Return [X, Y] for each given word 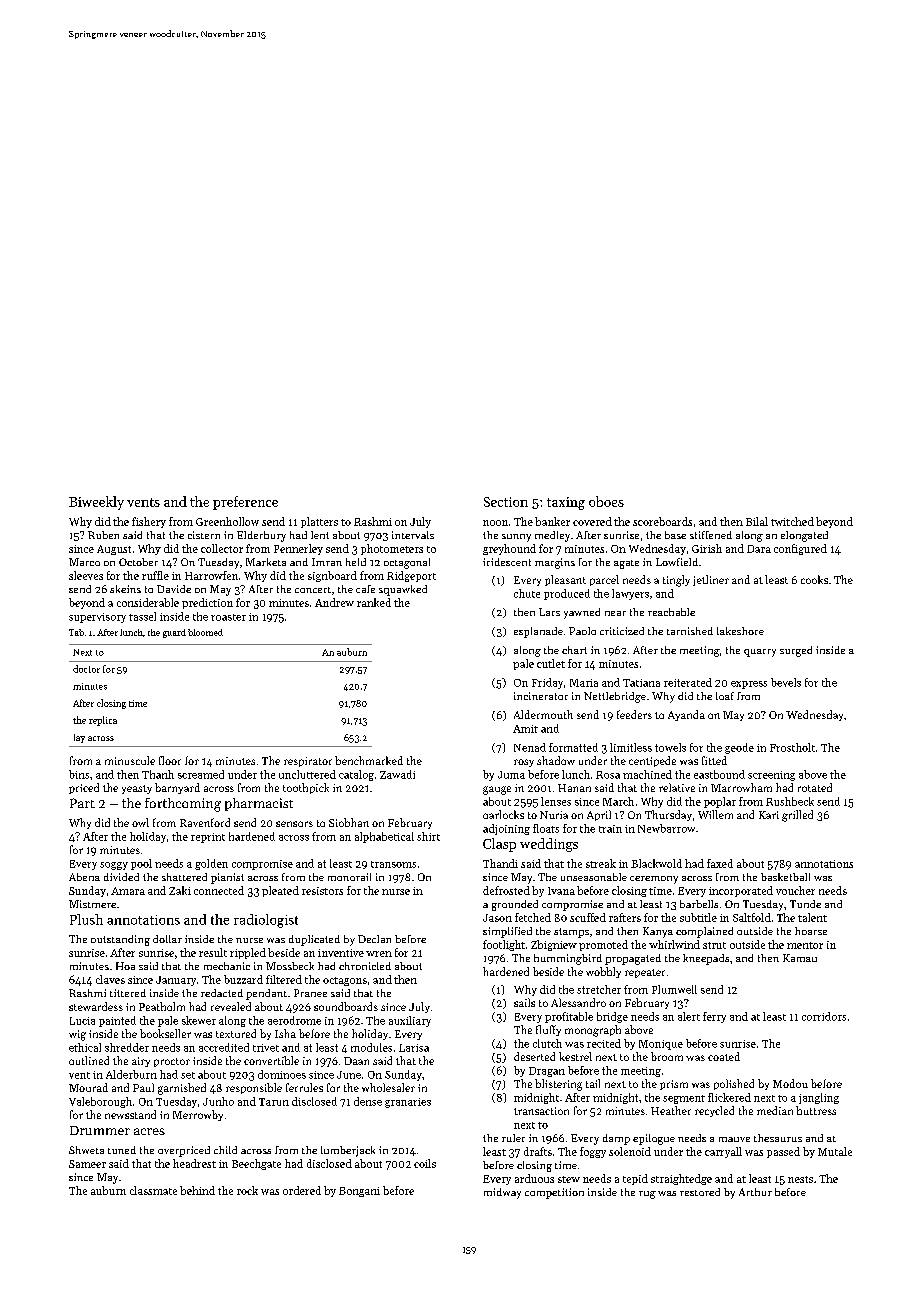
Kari [769, 815]
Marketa [266, 562]
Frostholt [792, 747]
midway [502, 1193]
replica [103, 721]
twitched [792, 521]
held [356, 562]
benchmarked [369, 760]
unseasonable [594, 877]
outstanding [120, 940]
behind [197, 1190]
